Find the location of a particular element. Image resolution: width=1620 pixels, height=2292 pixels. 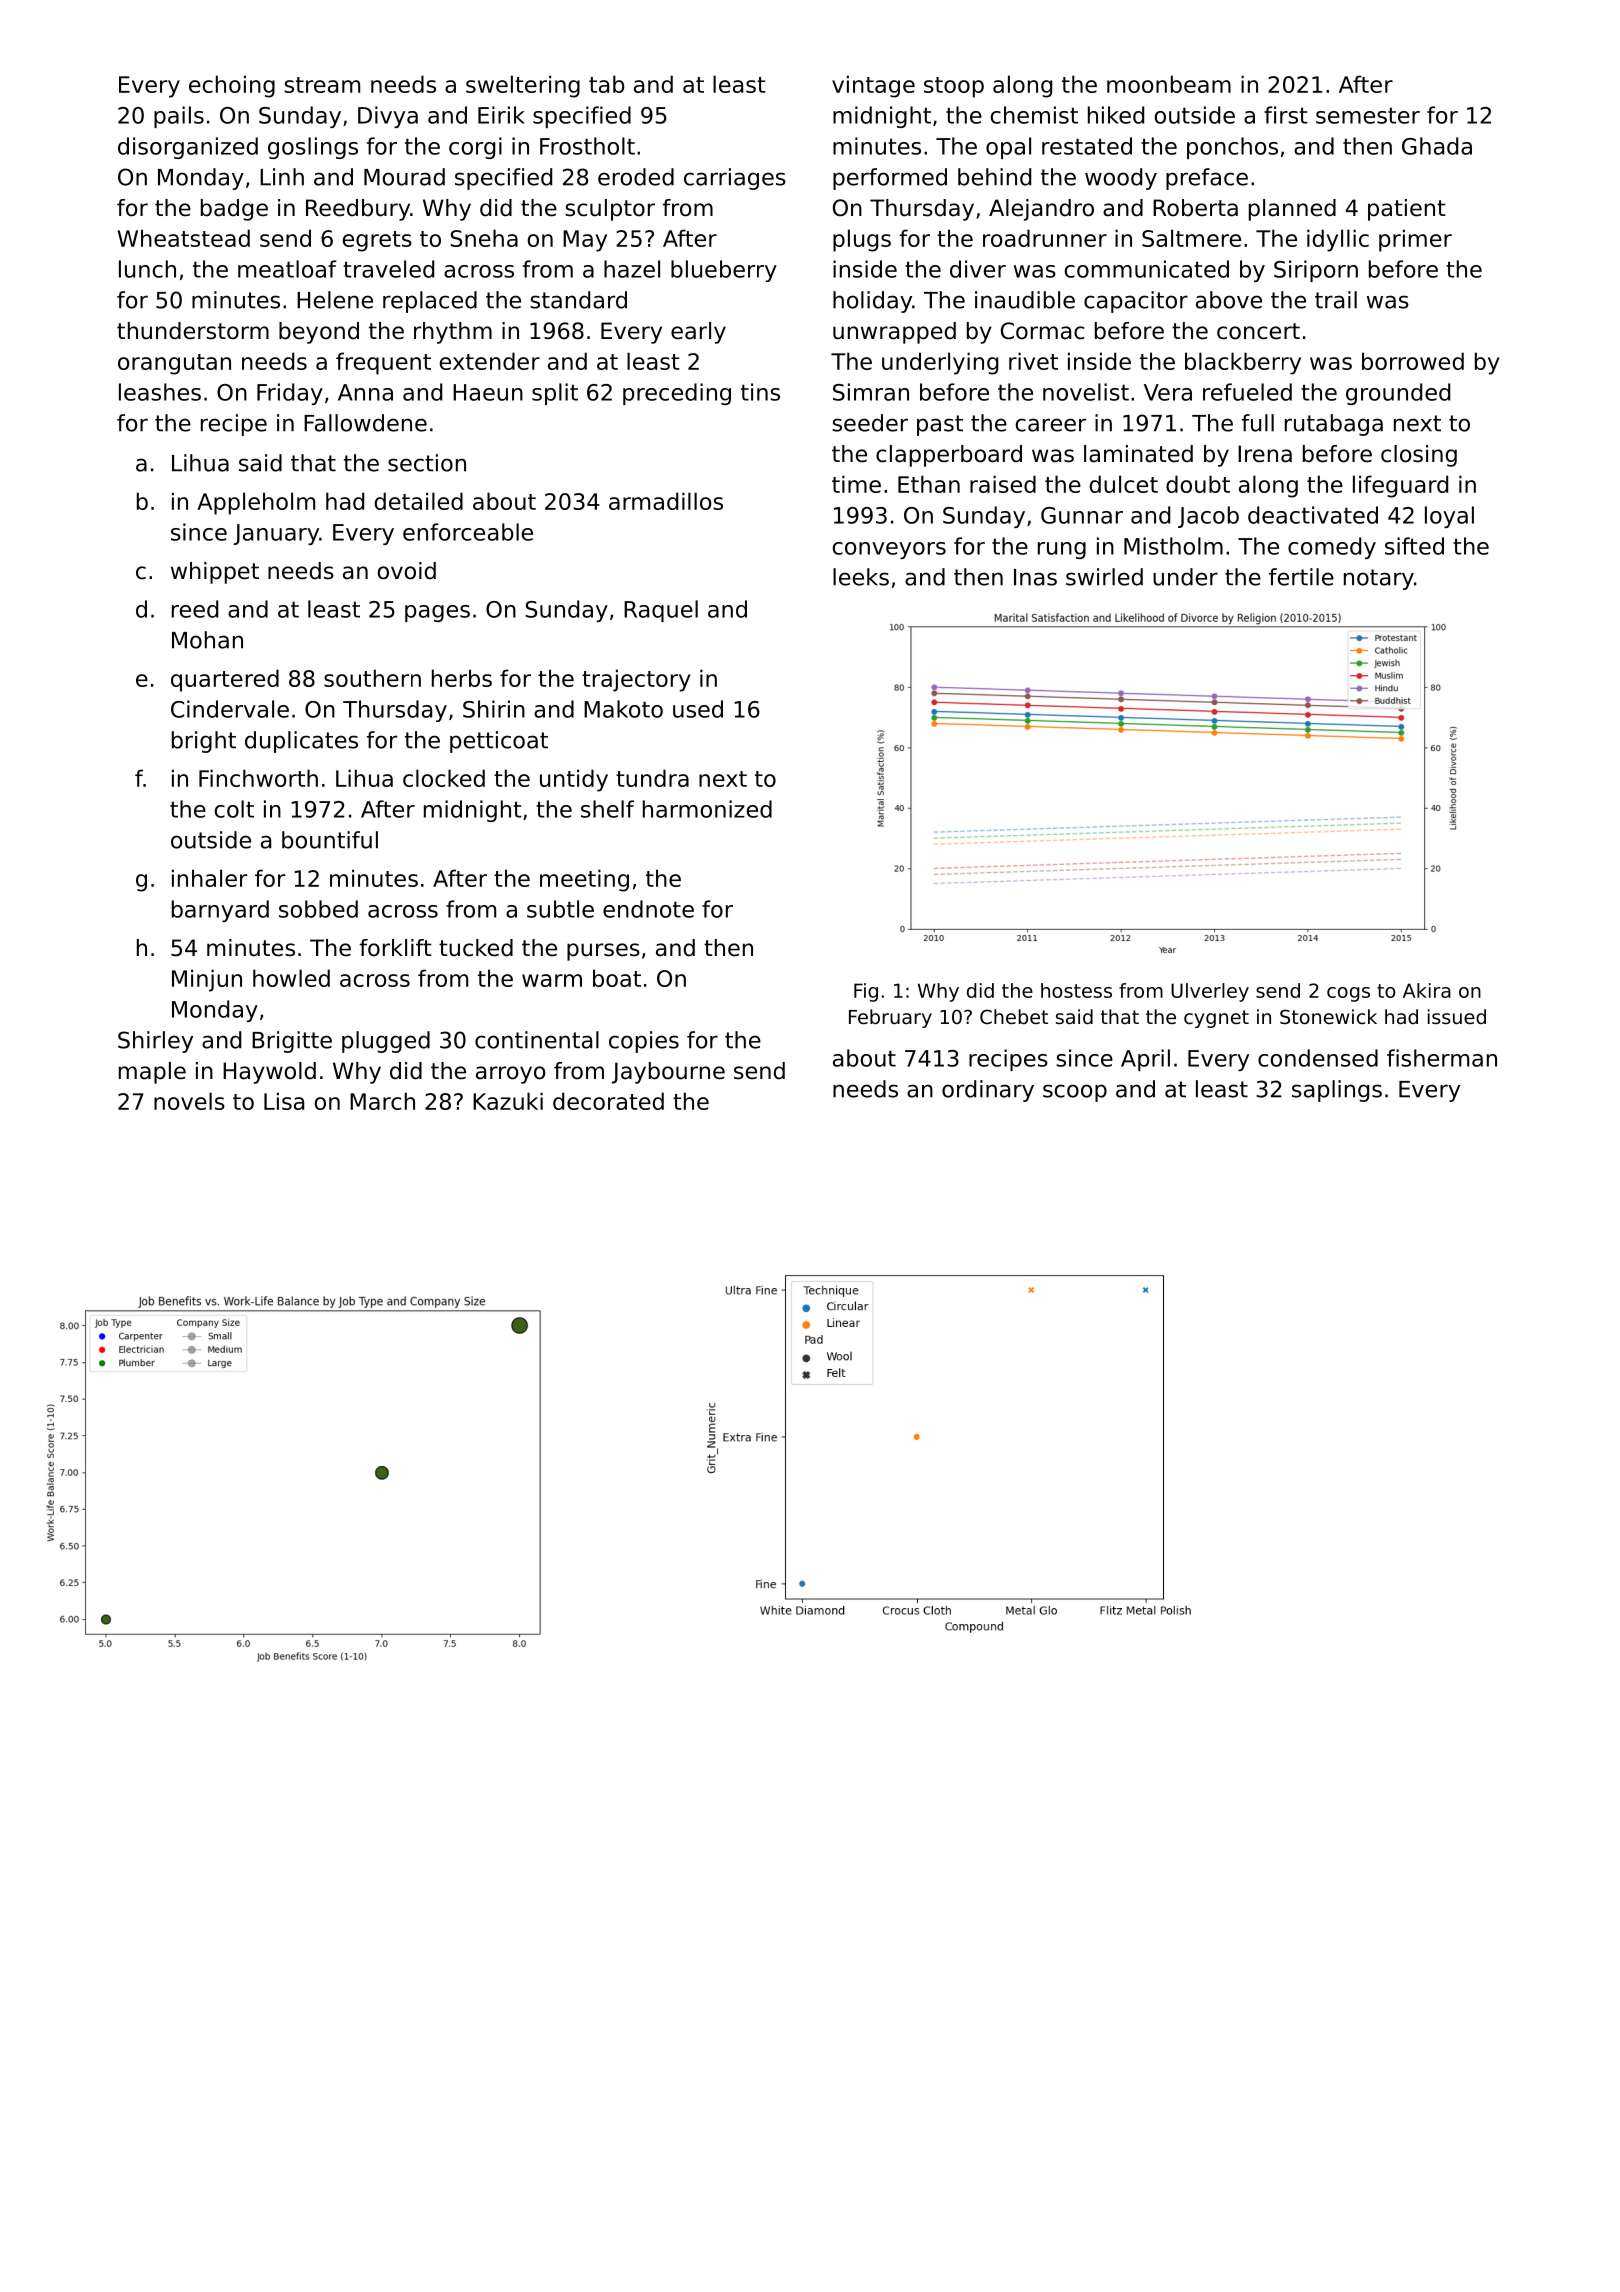

saplings is located at coordinates (1337, 1091).
